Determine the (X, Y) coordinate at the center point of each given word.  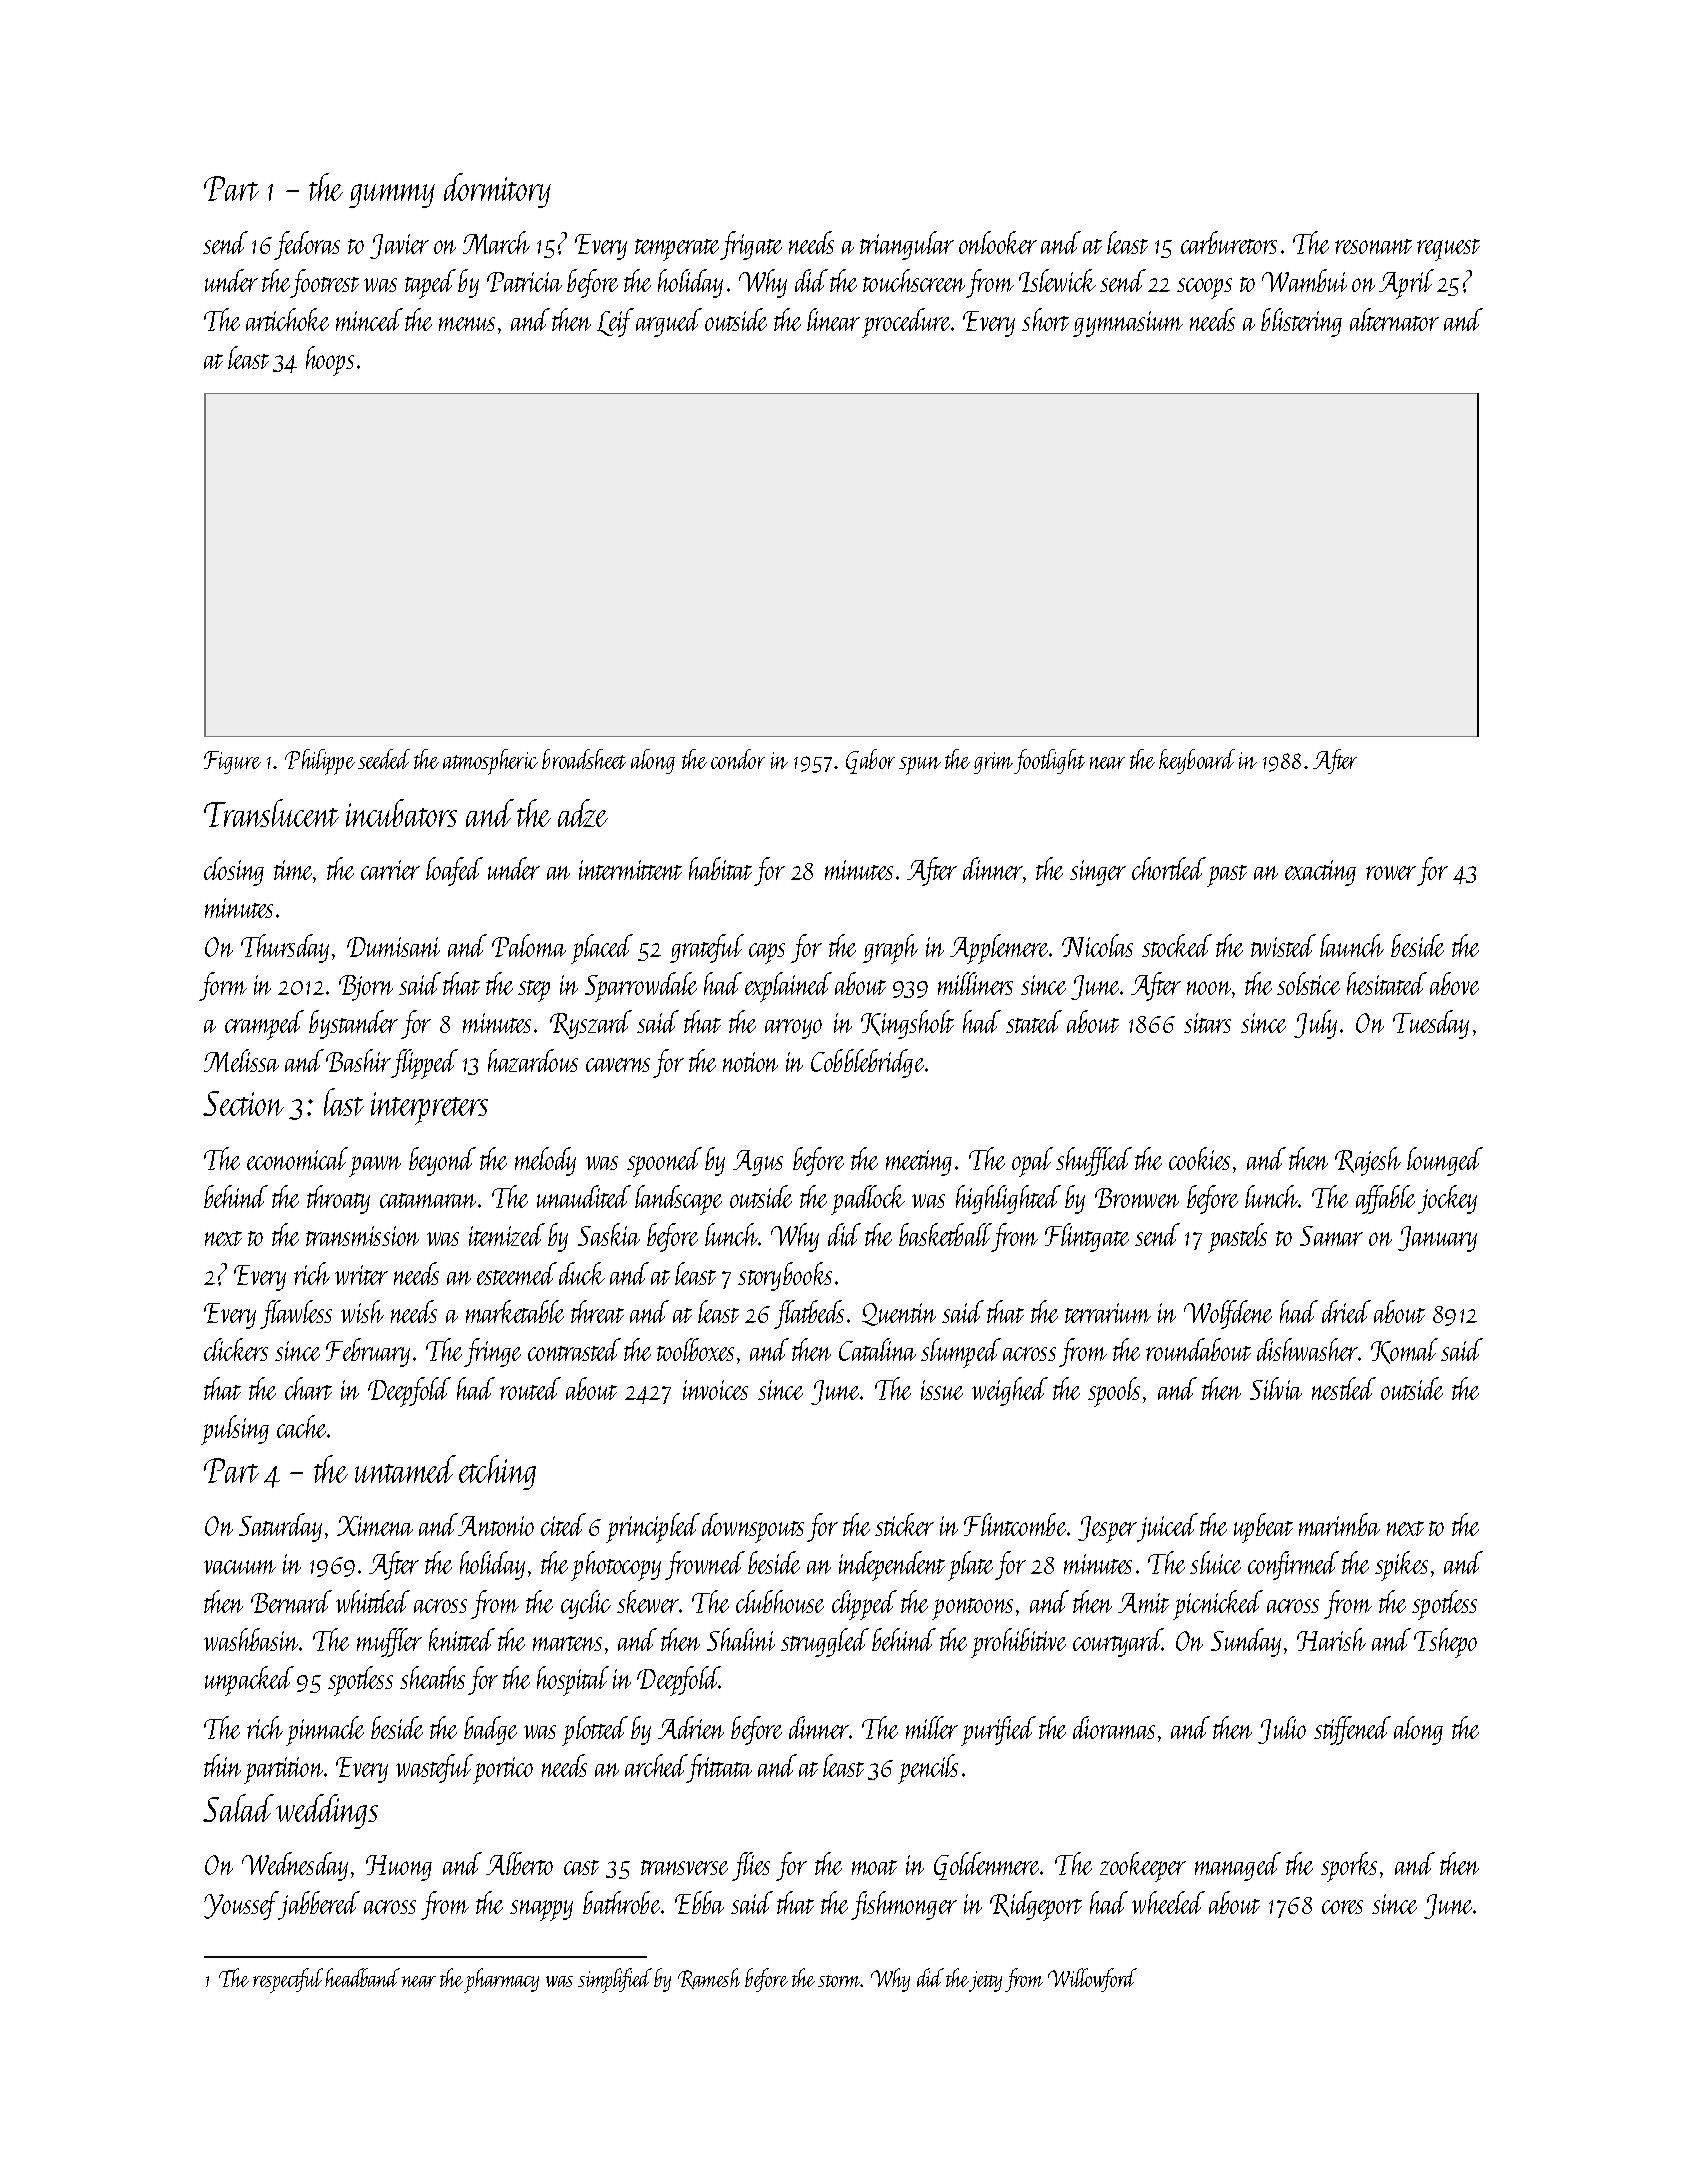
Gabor (870, 761)
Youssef (241, 1905)
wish (362, 1311)
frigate (751, 245)
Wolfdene (1228, 1314)
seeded (384, 759)
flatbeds (809, 1314)
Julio (1282, 1730)
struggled (825, 1642)
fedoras (307, 245)
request (1448, 250)
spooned (664, 1162)
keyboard (1197, 761)
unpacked (249, 1681)
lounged (1445, 1161)
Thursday (285, 948)
